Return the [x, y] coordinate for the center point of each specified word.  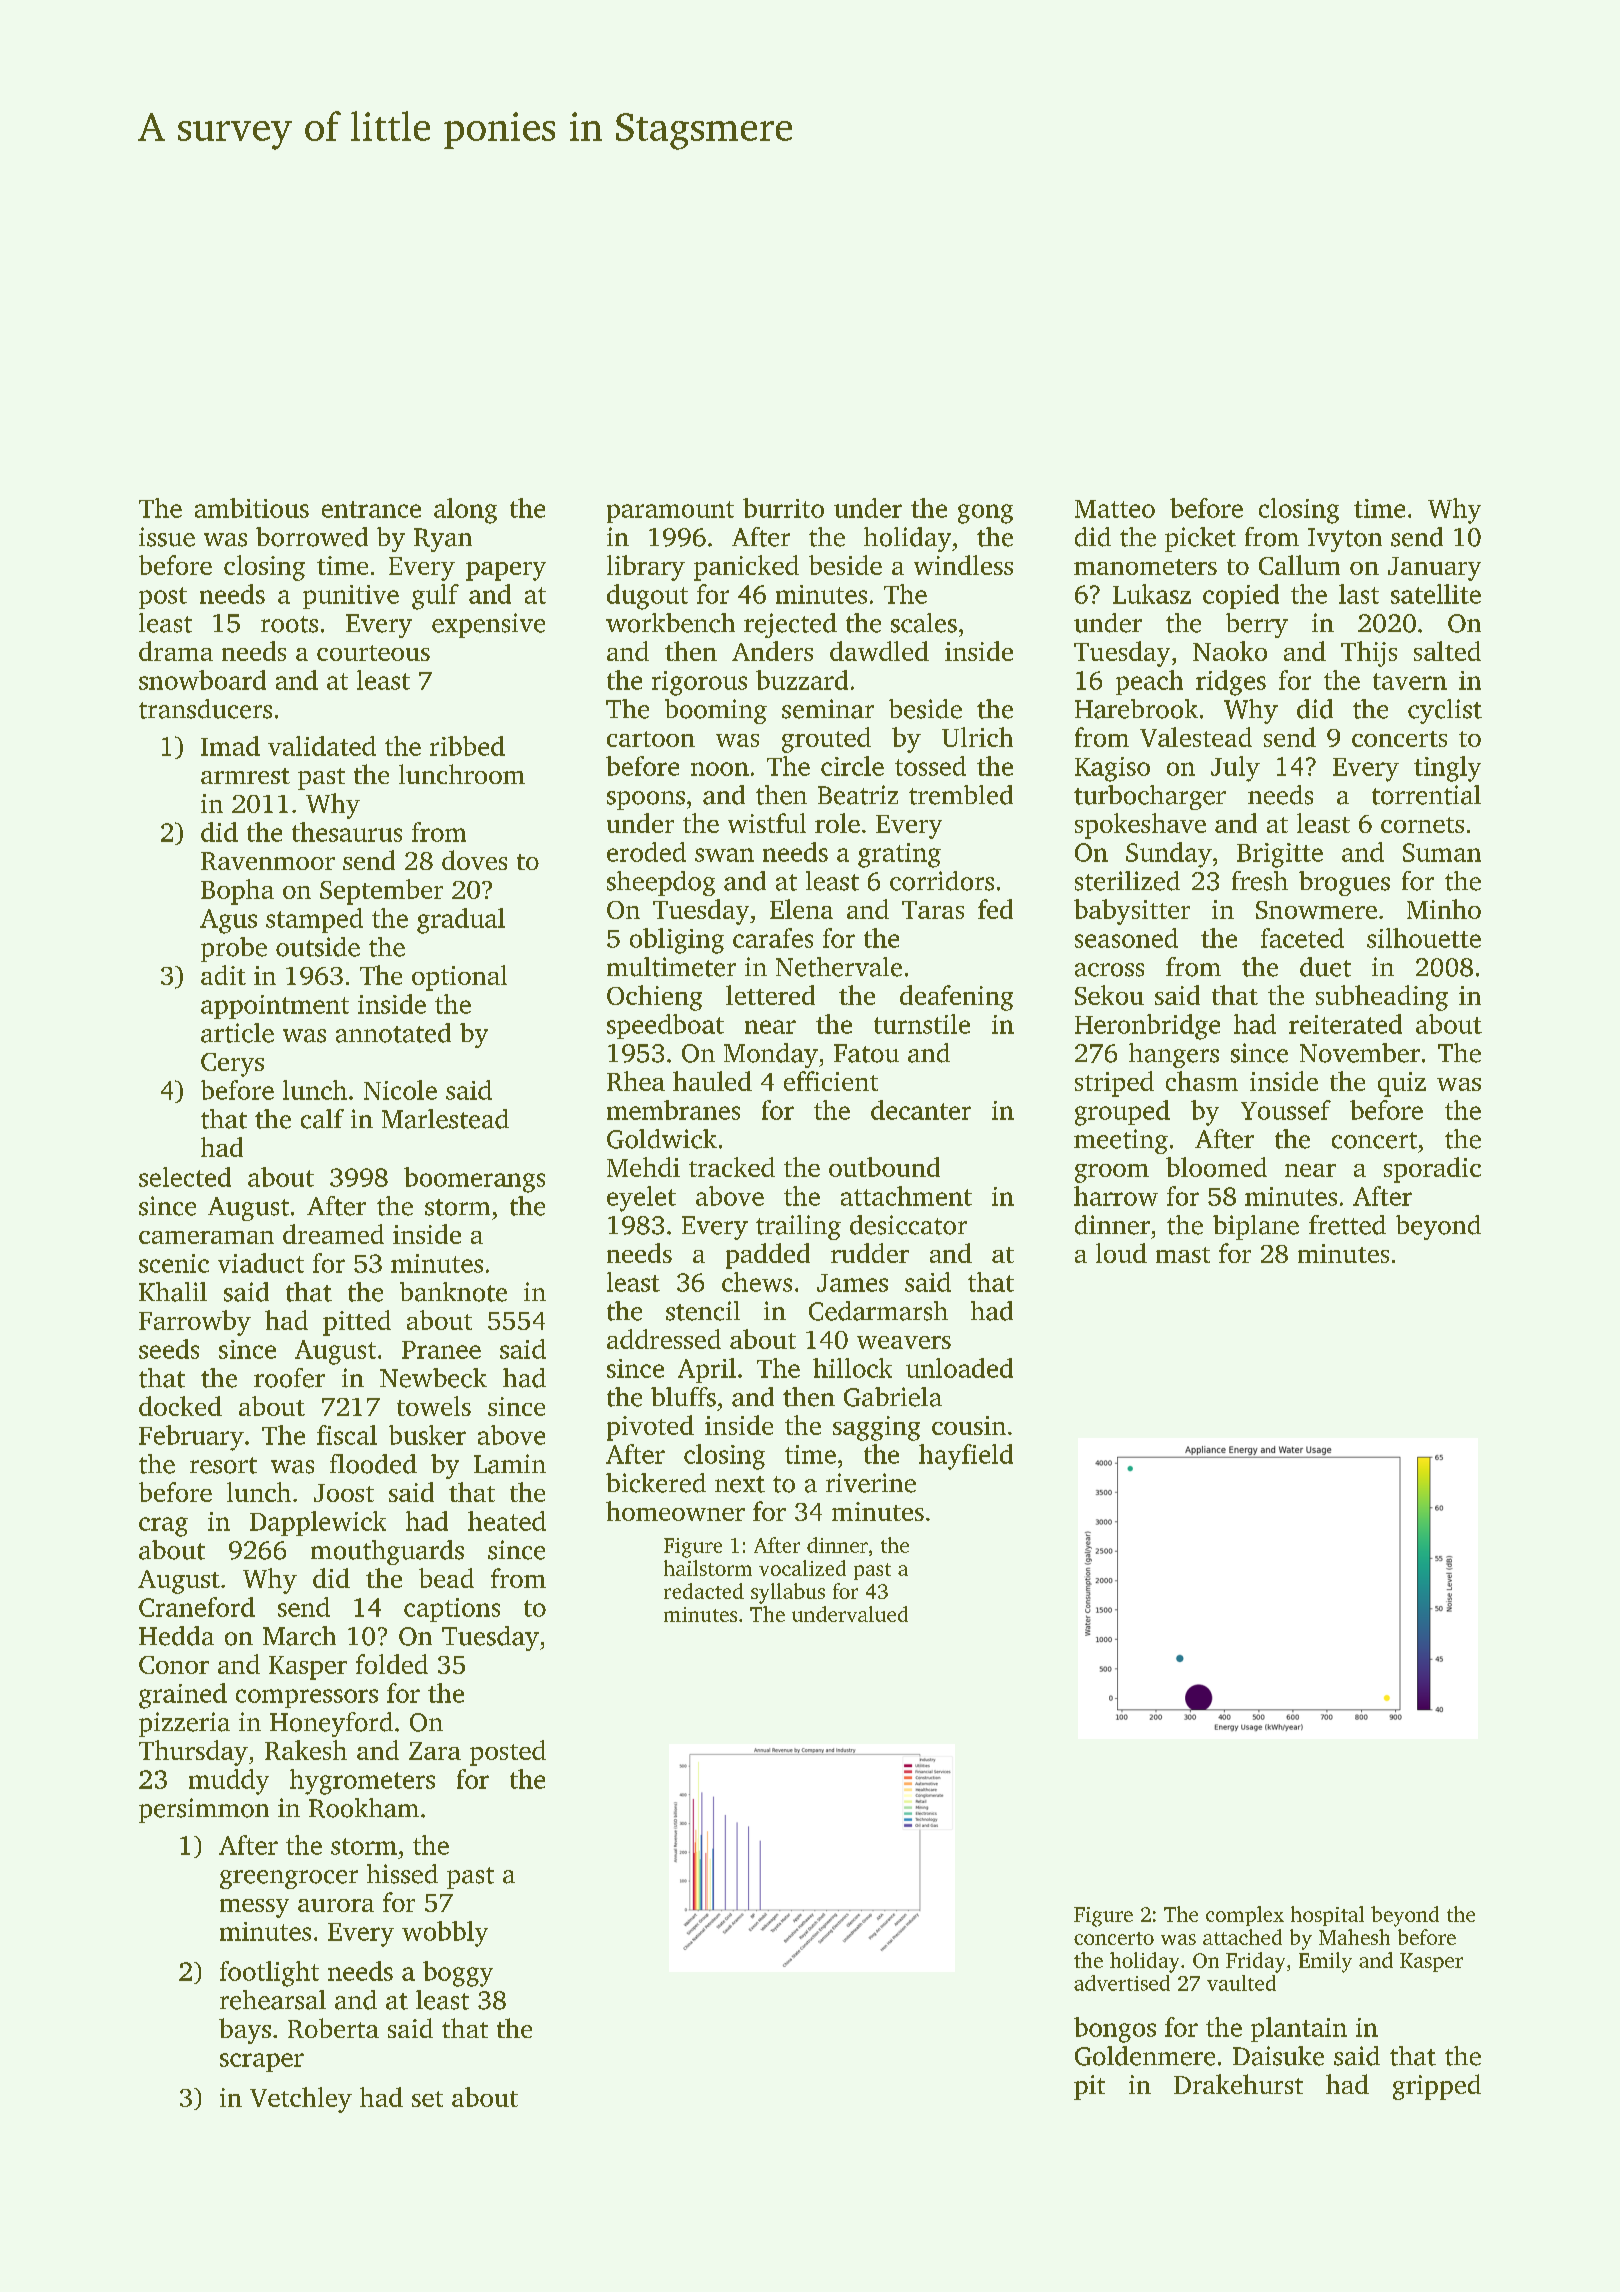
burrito [783, 508]
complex [1245, 1916]
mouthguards [387, 1552]
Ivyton [1345, 540]
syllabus [788, 1593]
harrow [1116, 1196]
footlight [269, 1974]
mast [1183, 1255]
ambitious [252, 508]
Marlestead [445, 1119]
